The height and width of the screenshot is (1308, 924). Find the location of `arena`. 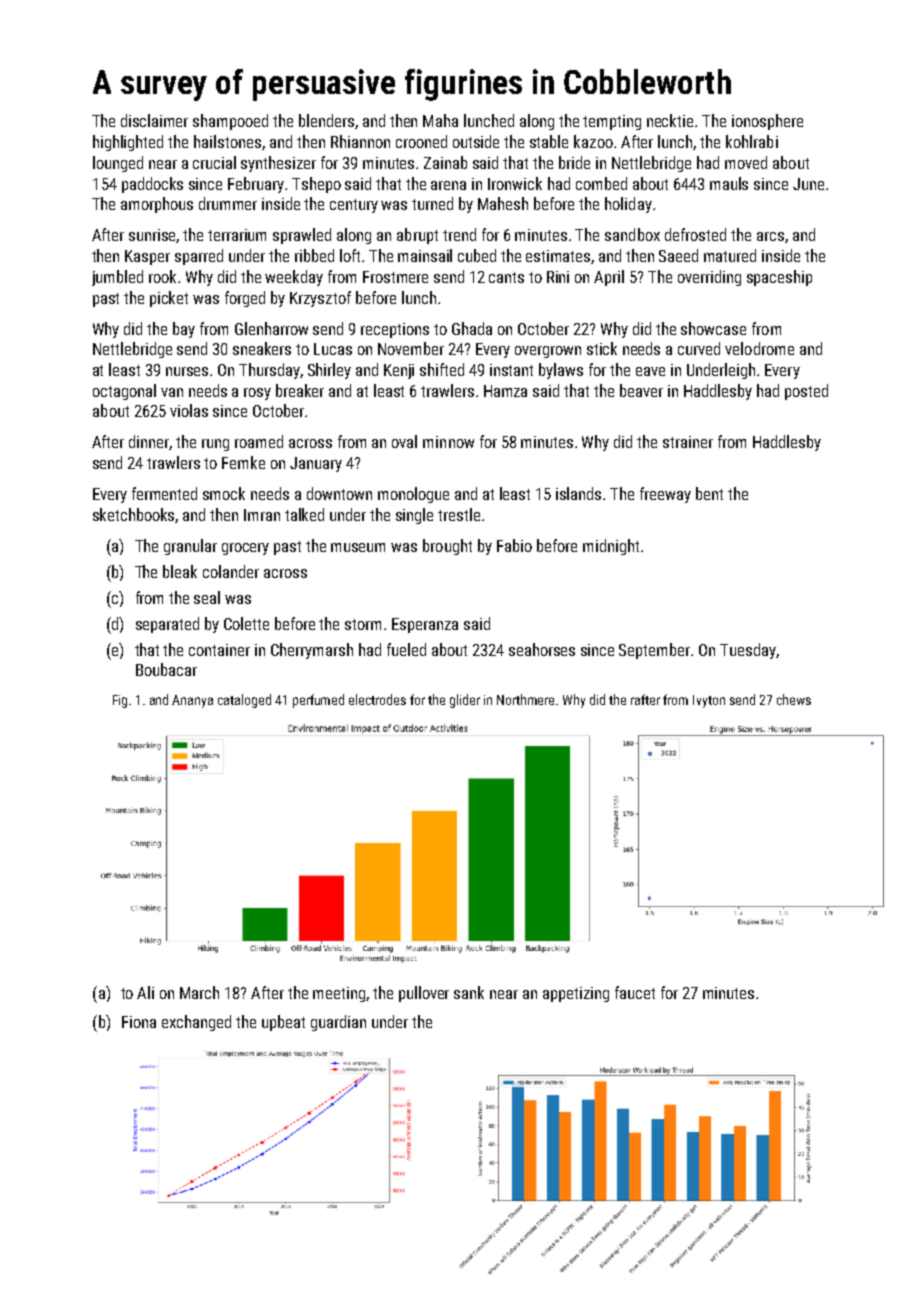

arena is located at coordinates (448, 185).
